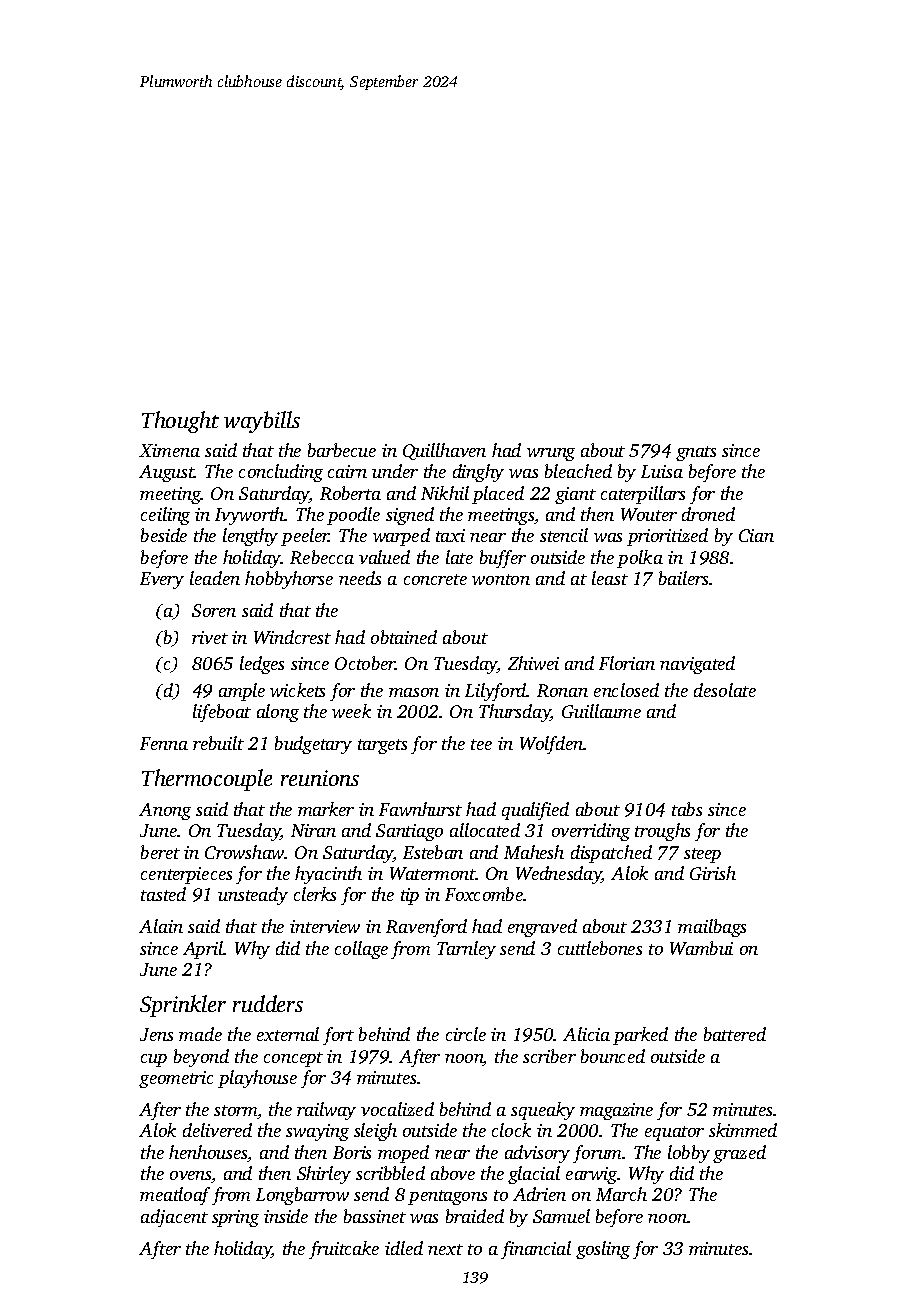  I want to click on August, so click(166, 473).
